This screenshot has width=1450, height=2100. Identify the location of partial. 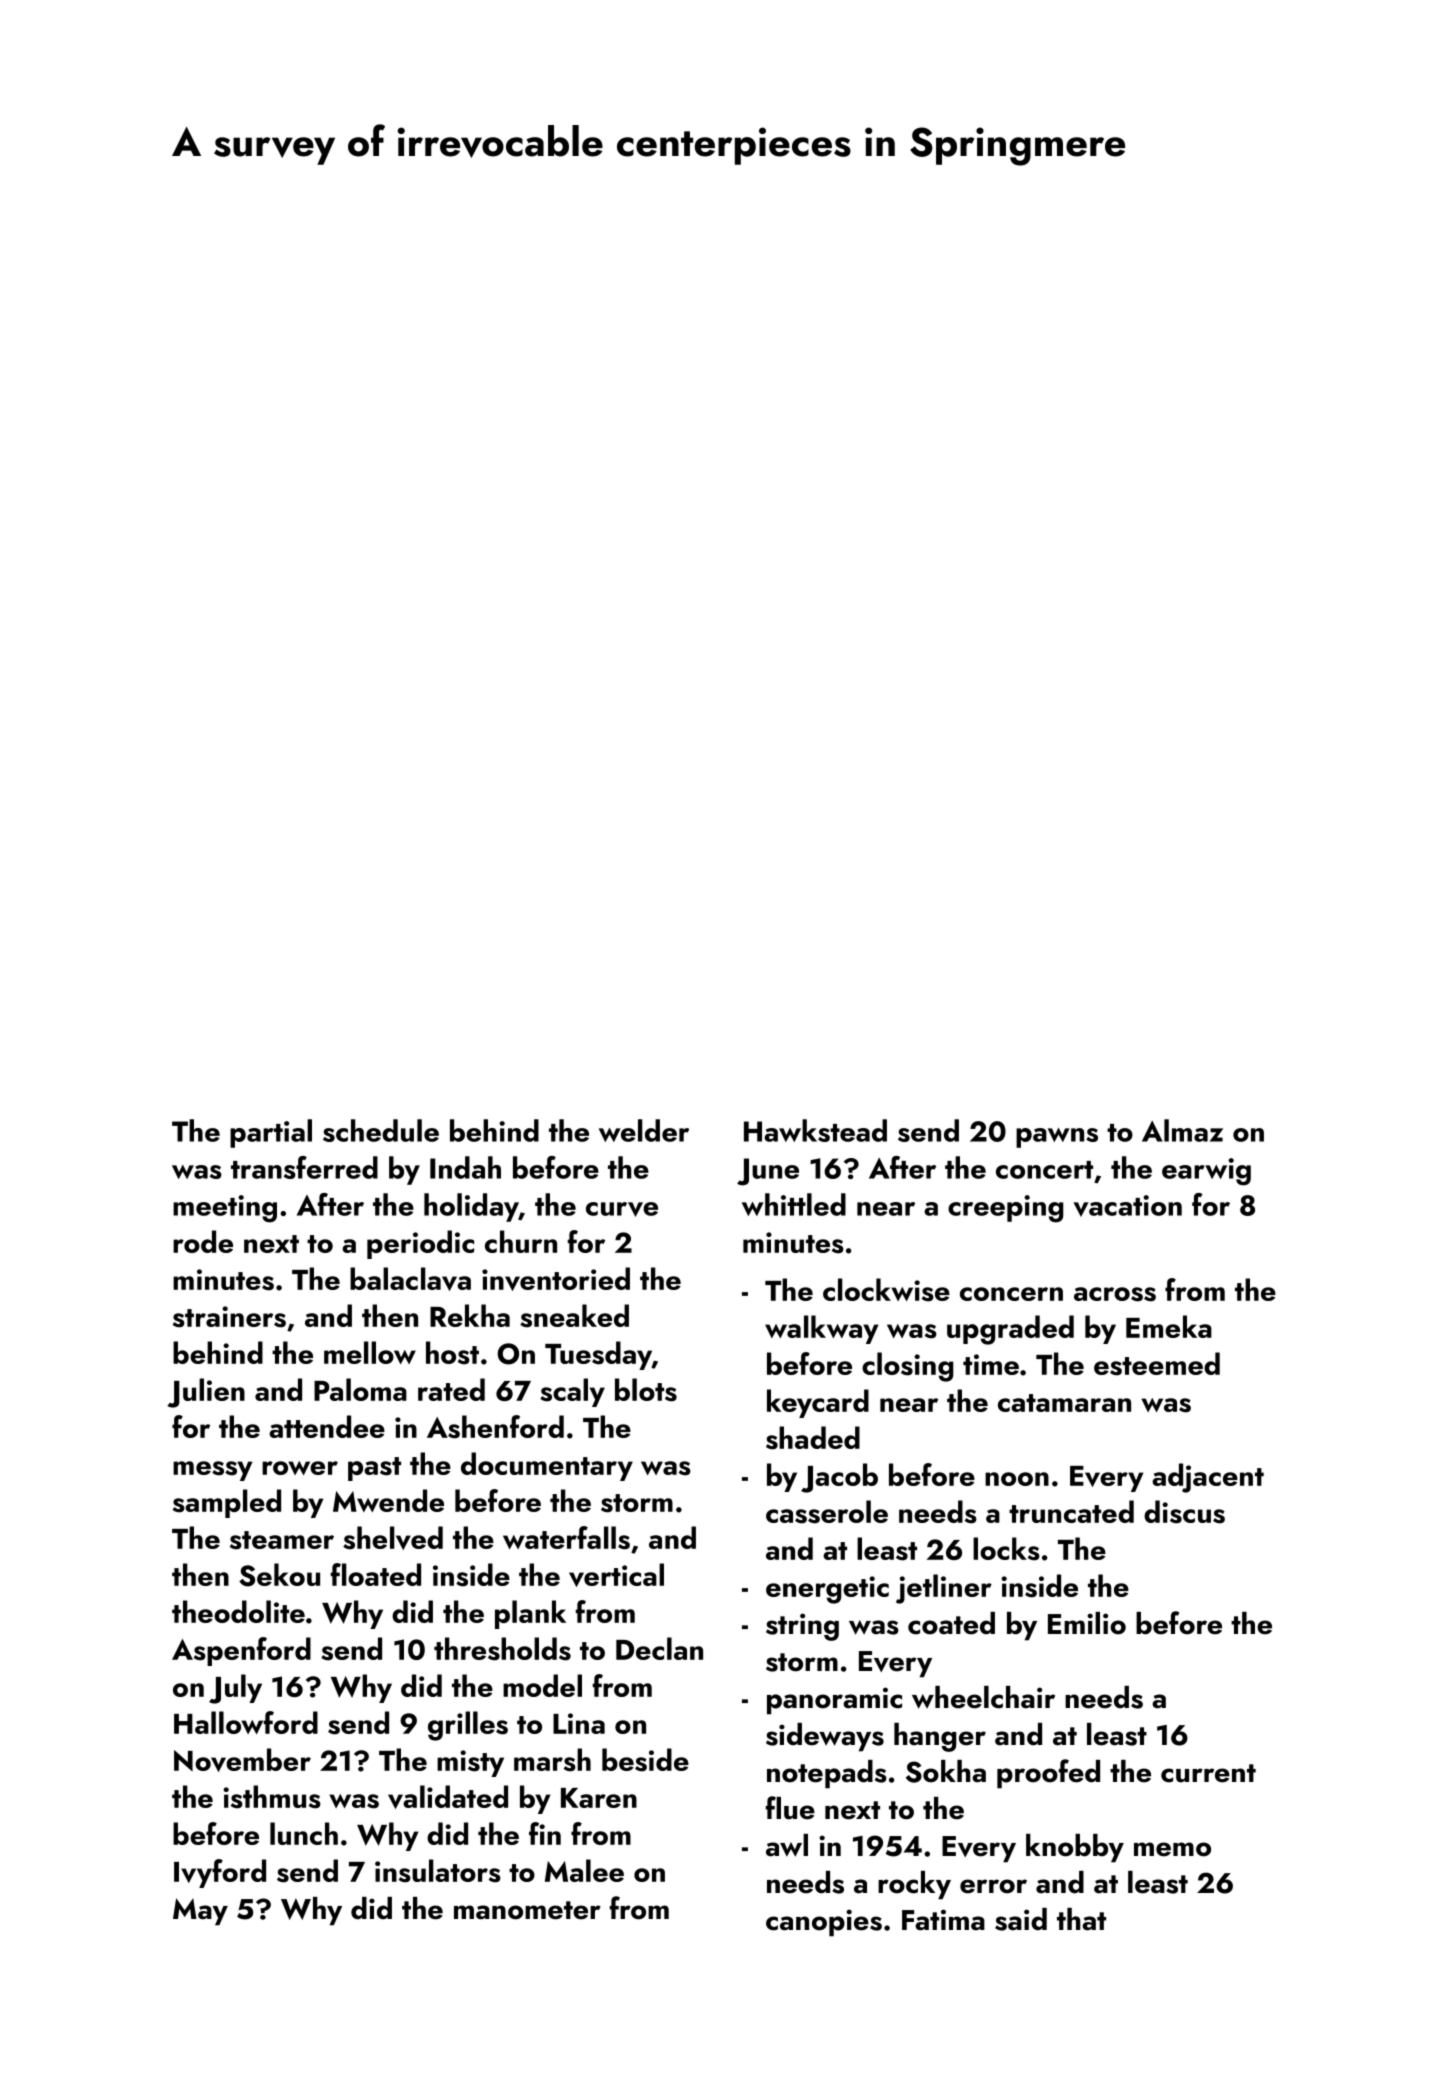
(271, 1133).
